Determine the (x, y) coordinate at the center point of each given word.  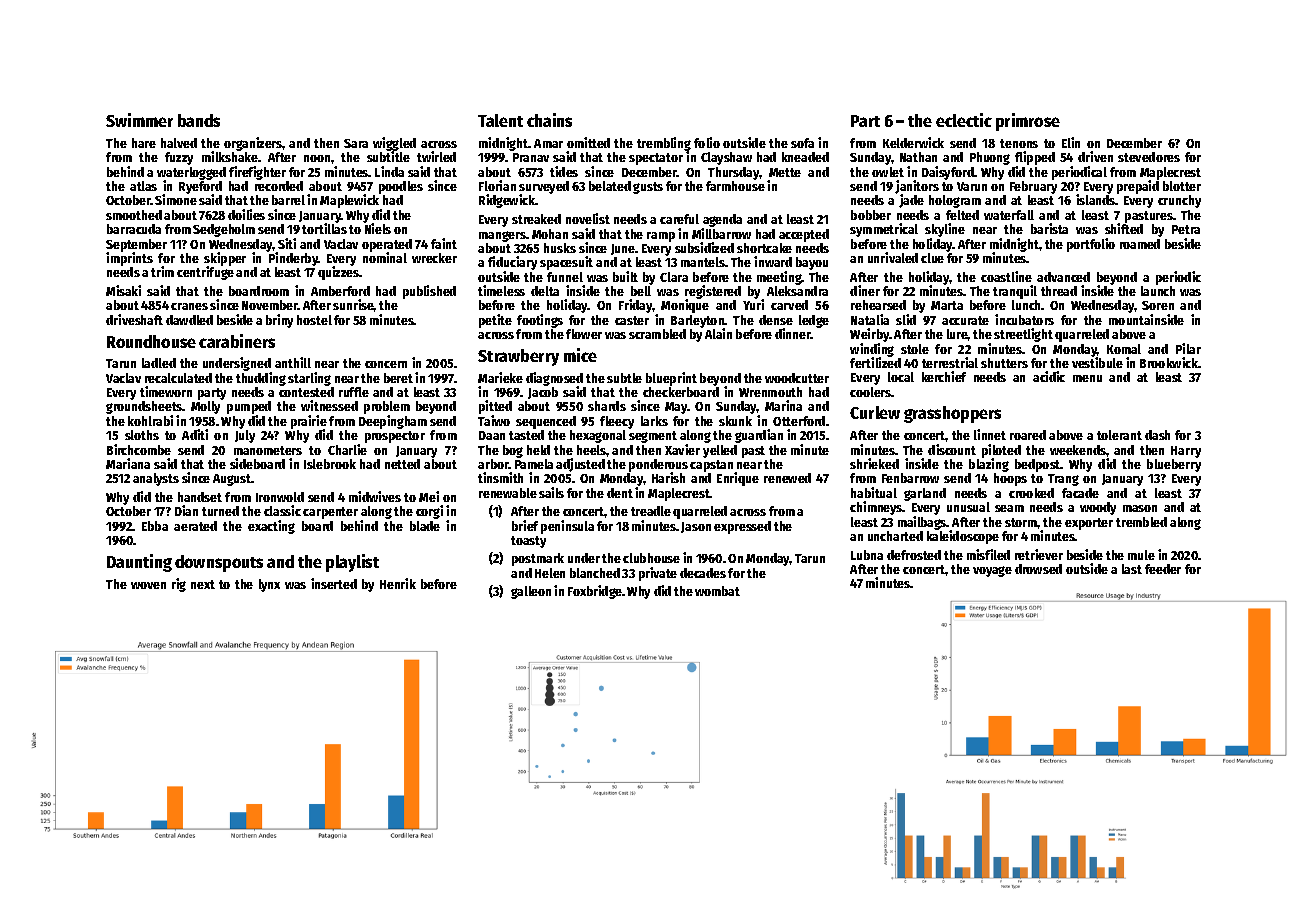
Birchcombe (139, 449)
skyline (945, 230)
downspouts (219, 563)
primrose (1028, 122)
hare (144, 143)
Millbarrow (721, 233)
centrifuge (205, 273)
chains (549, 120)
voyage (992, 571)
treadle (651, 511)
